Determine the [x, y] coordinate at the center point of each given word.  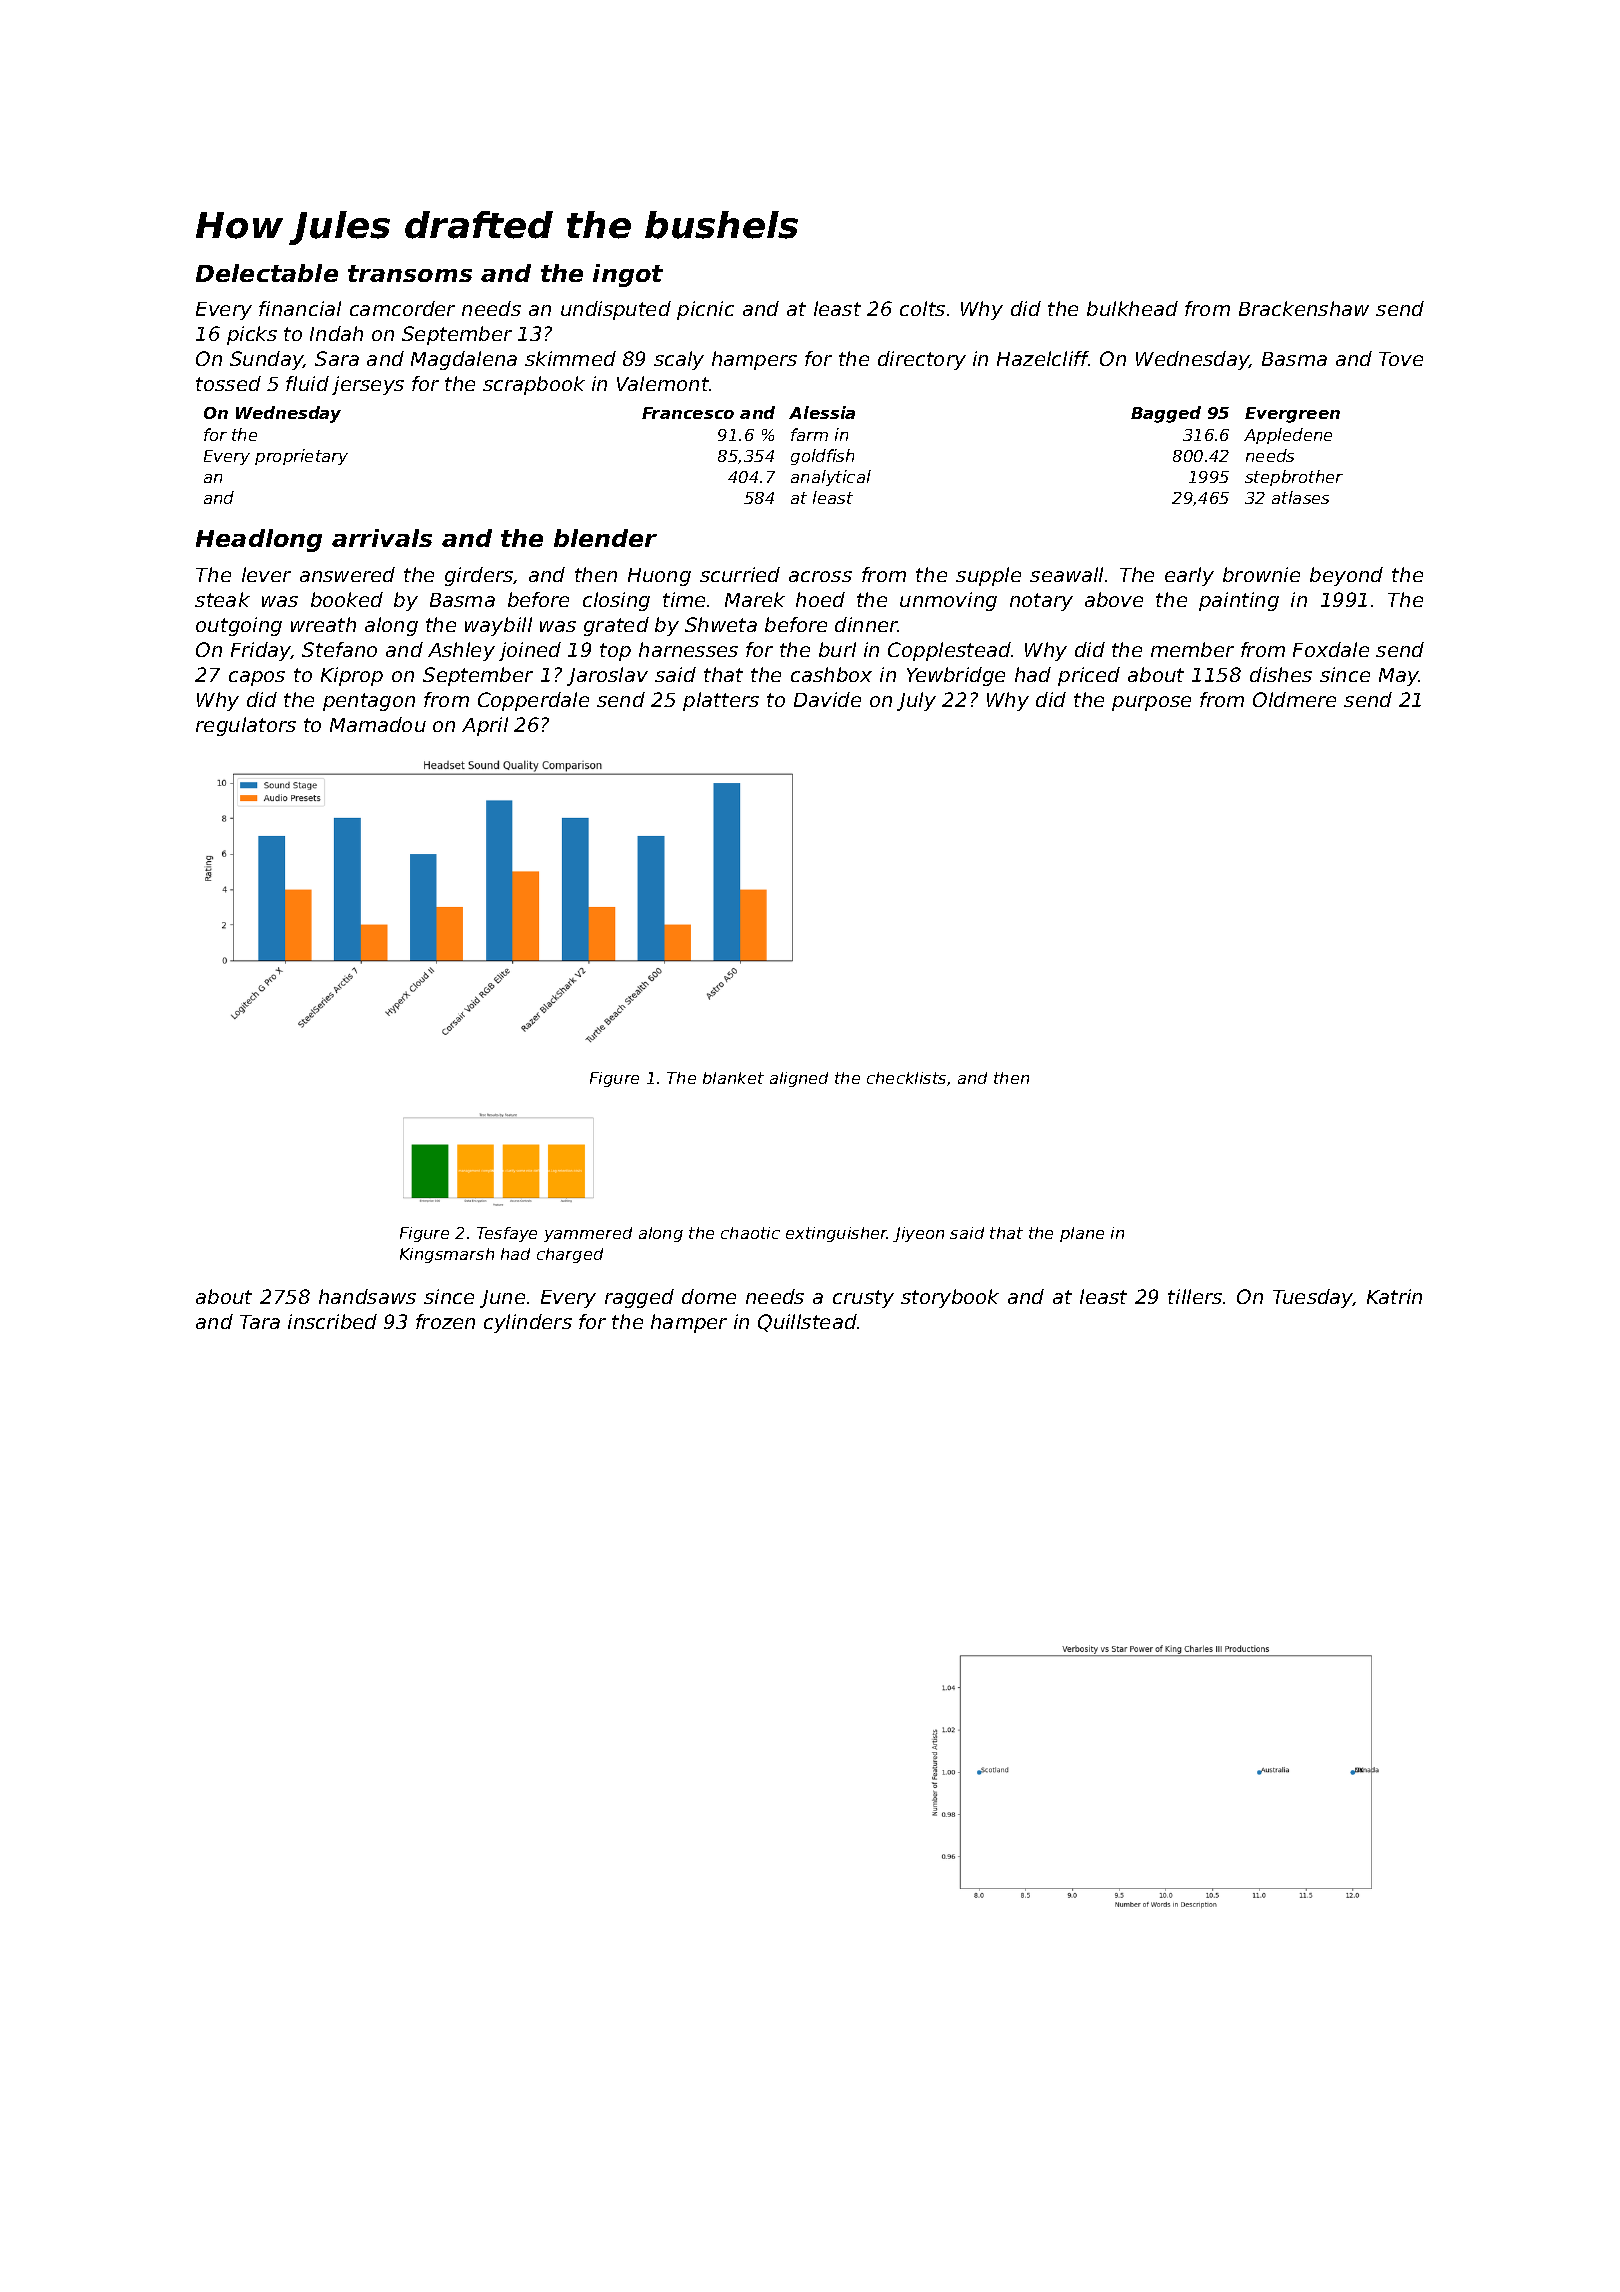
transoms [410, 273]
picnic [705, 310]
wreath [323, 624]
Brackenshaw [1304, 308]
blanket [733, 1078]
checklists [906, 1078]
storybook [950, 1298]
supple [988, 576]
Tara [260, 1322]
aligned [799, 1079]
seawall [1066, 574]
